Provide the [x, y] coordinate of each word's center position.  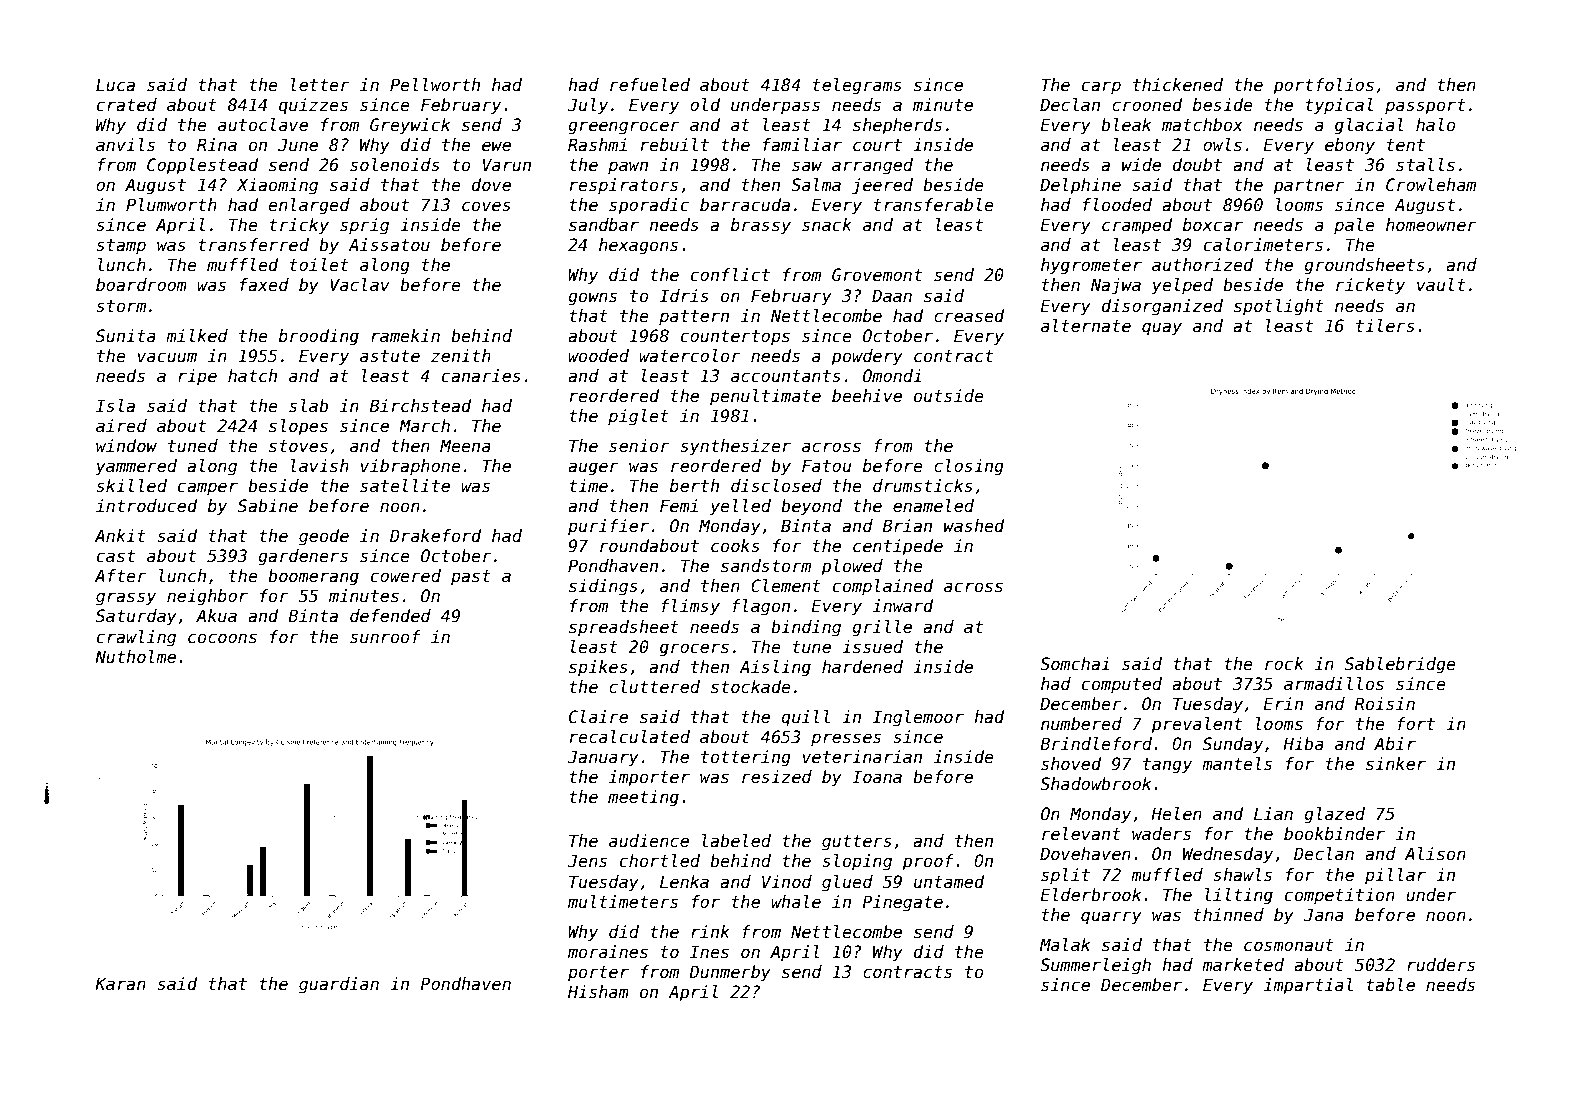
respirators [624, 186]
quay [1162, 329]
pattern [694, 318]
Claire [598, 717]
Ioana [877, 777]
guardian [339, 985]
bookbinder [1334, 834]
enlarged [309, 206]
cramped [1137, 226]
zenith [461, 356]
